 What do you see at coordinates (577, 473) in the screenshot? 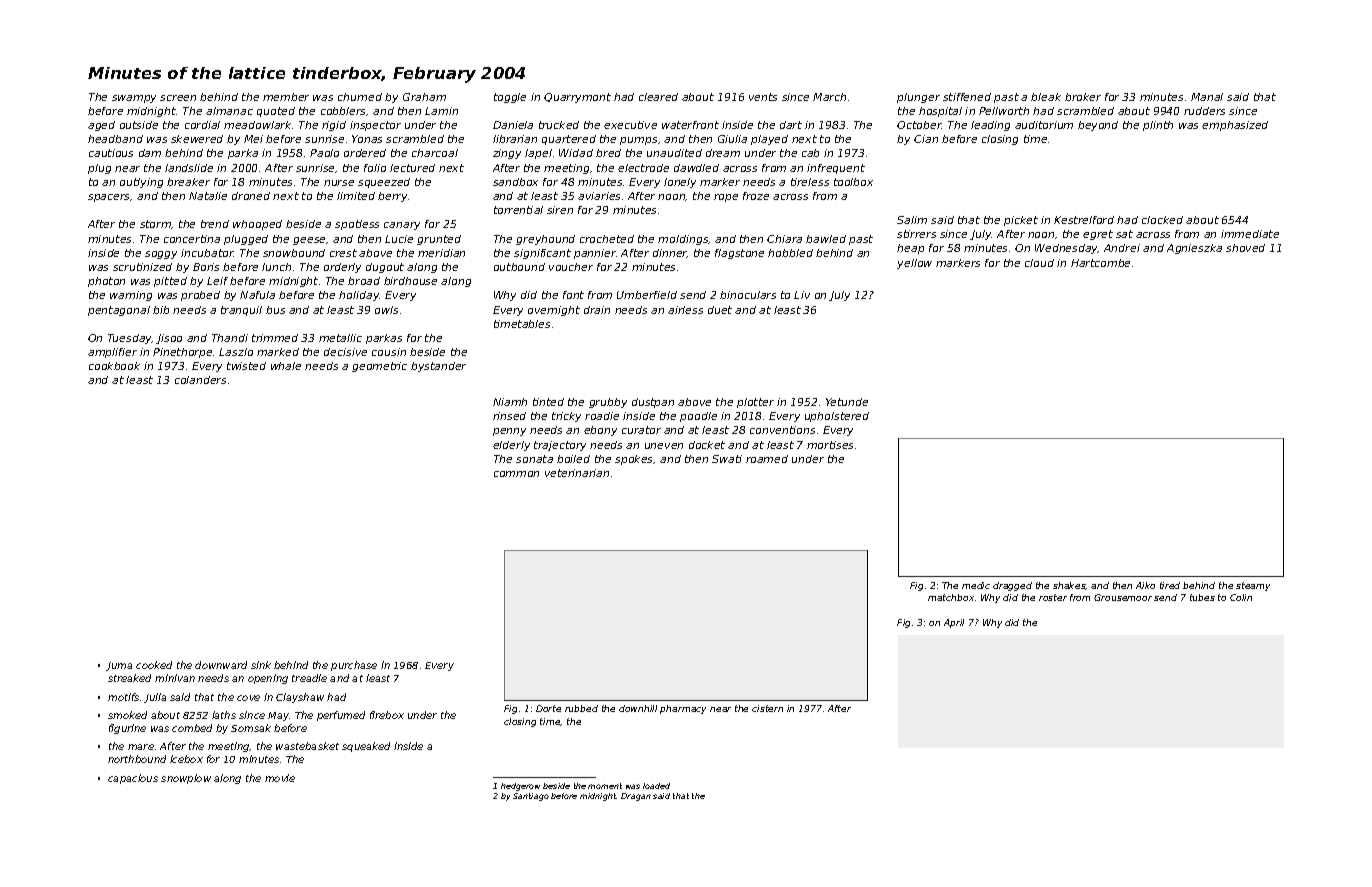
I see `veterinarian` at bounding box center [577, 473].
